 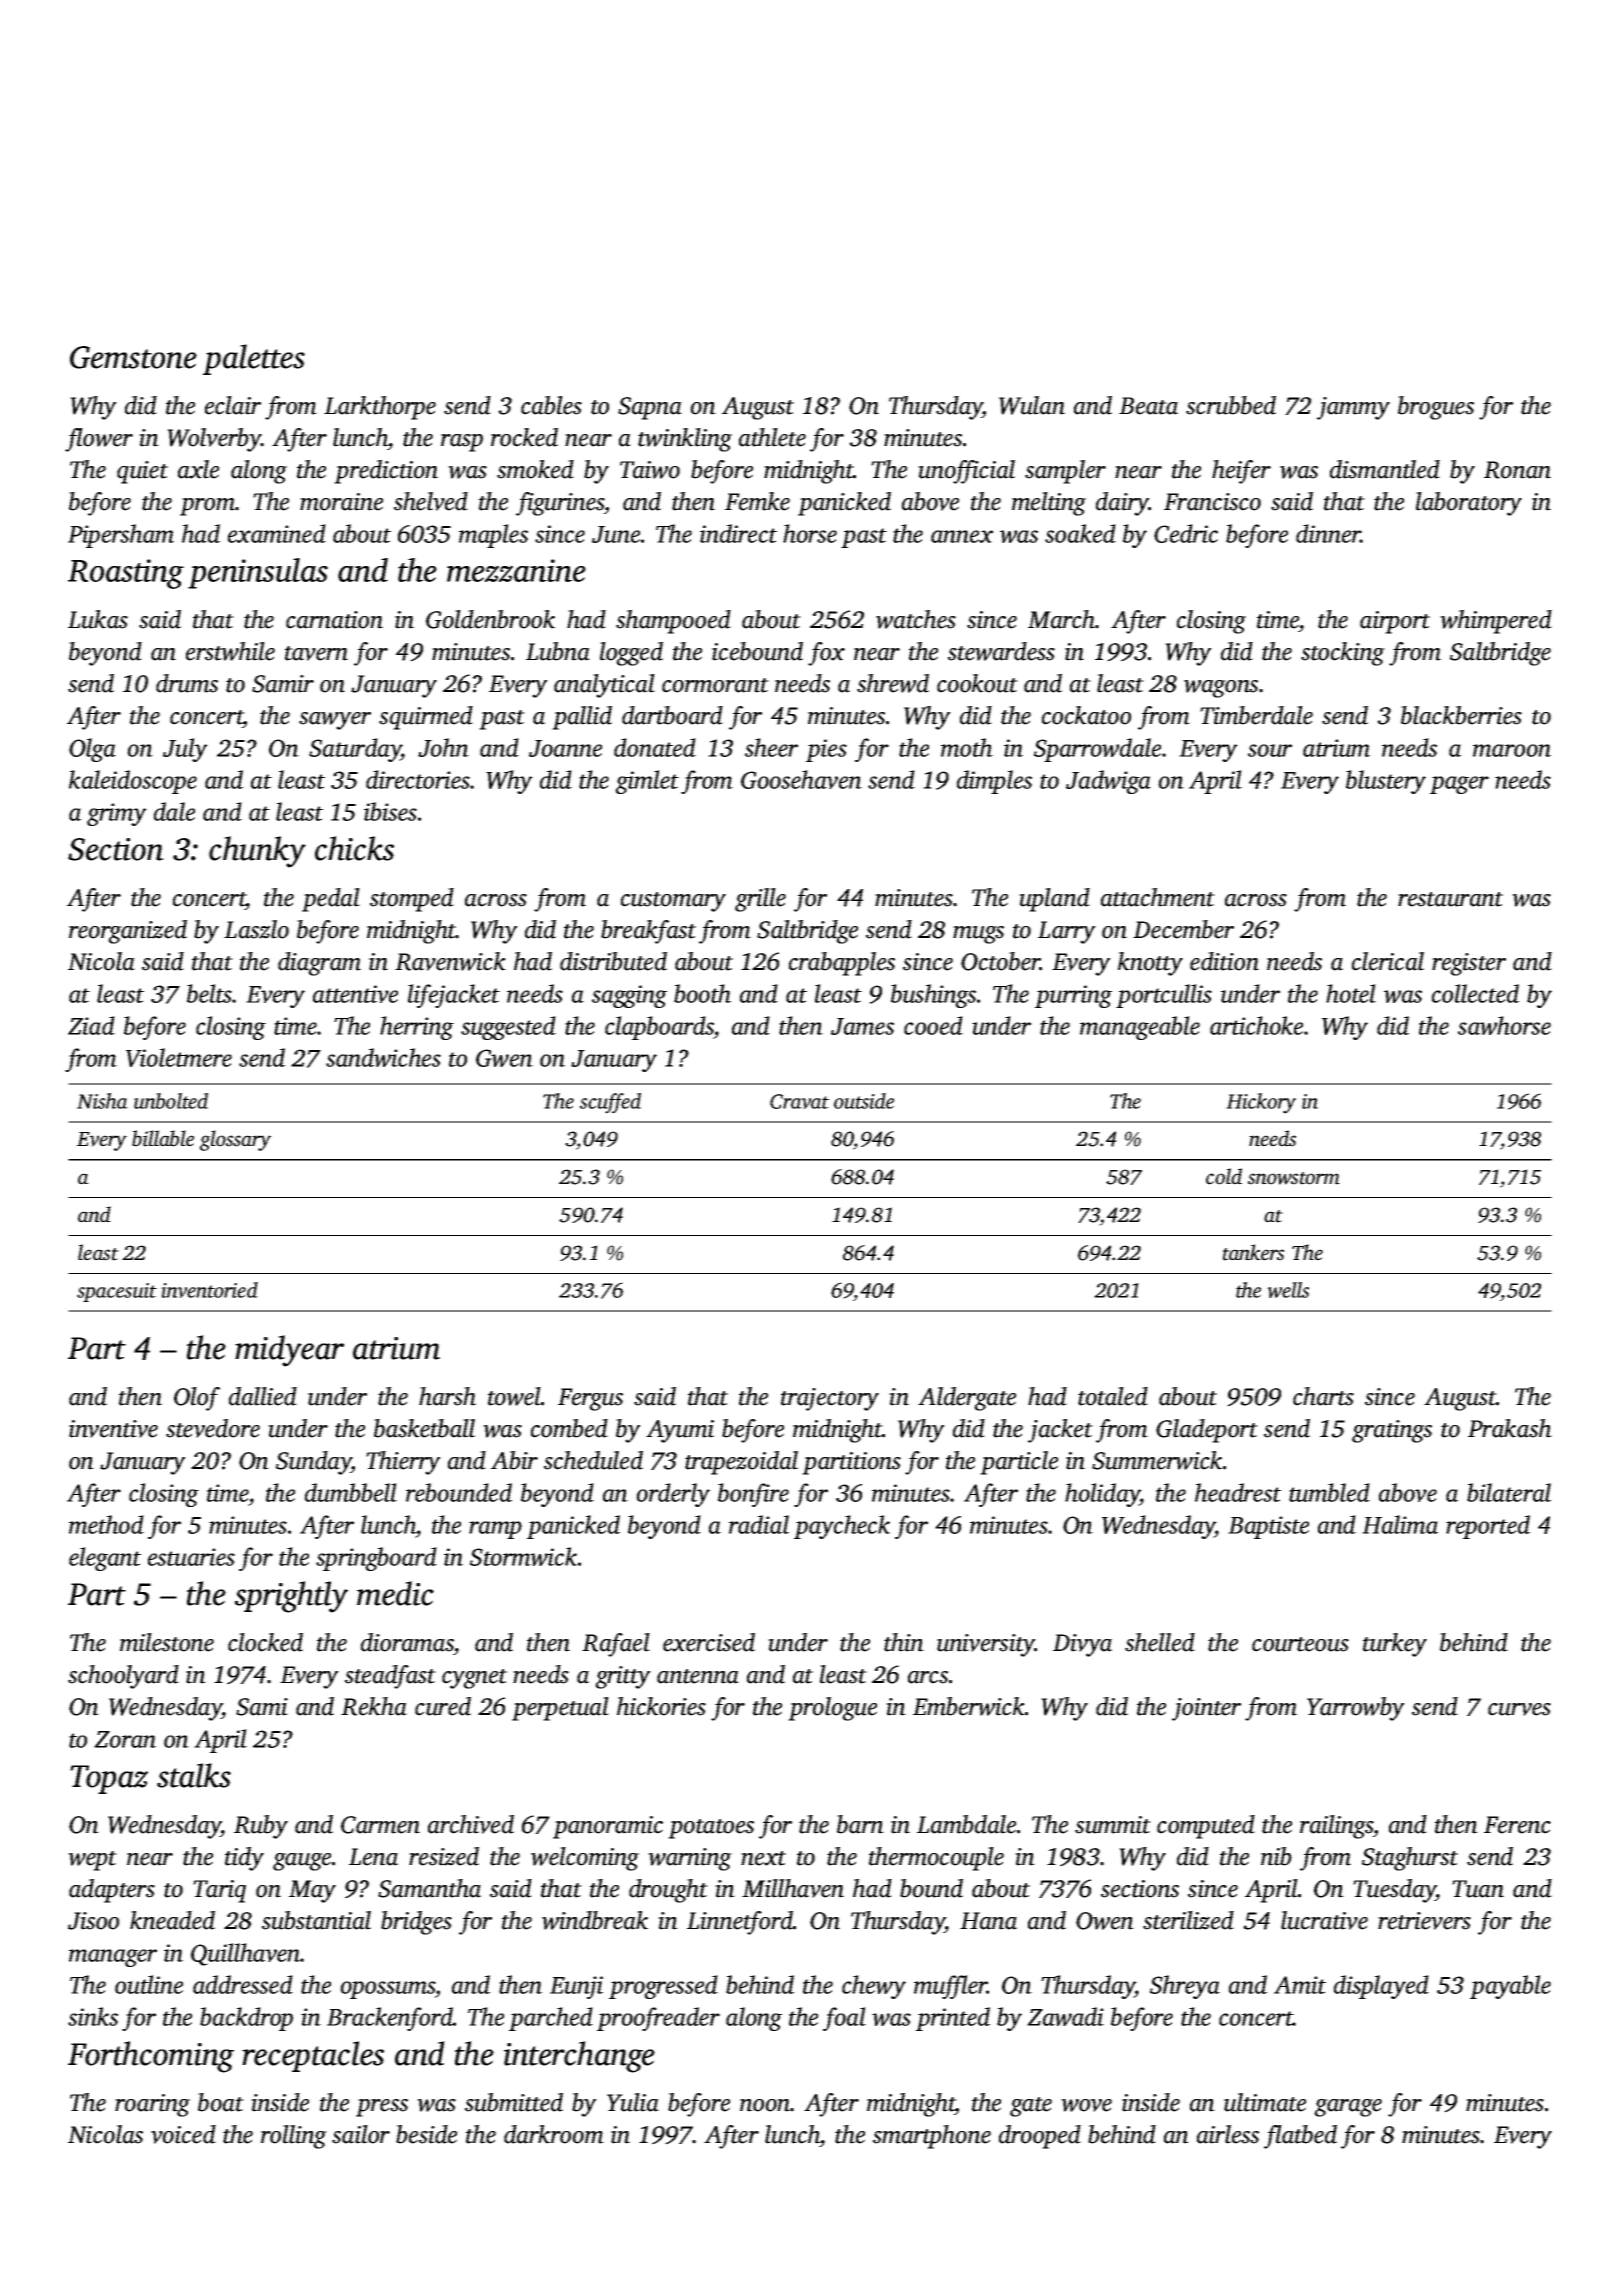 What do you see at coordinates (1207, 1431) in the image?
I see `Gladeport` at bounding box center [1207, 1431].
